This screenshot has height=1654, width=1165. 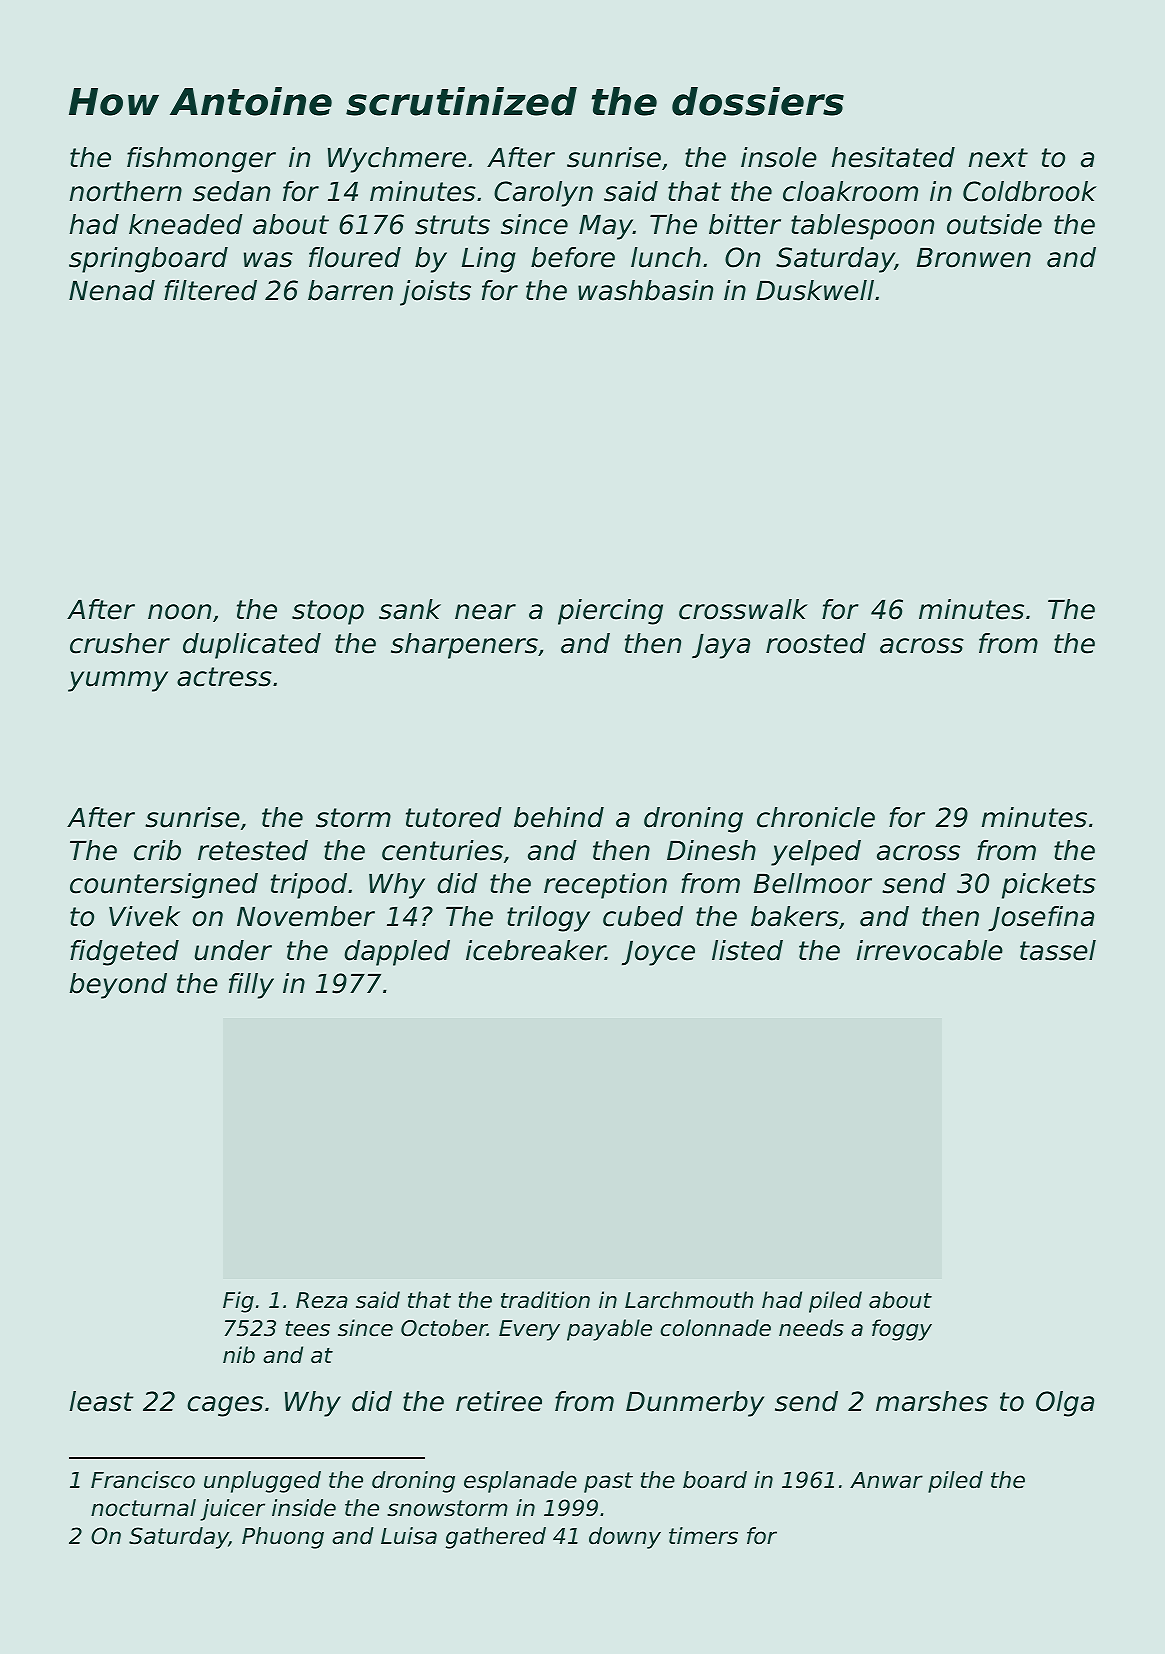 I want to click on roosted, so click(x=816, y=643).
